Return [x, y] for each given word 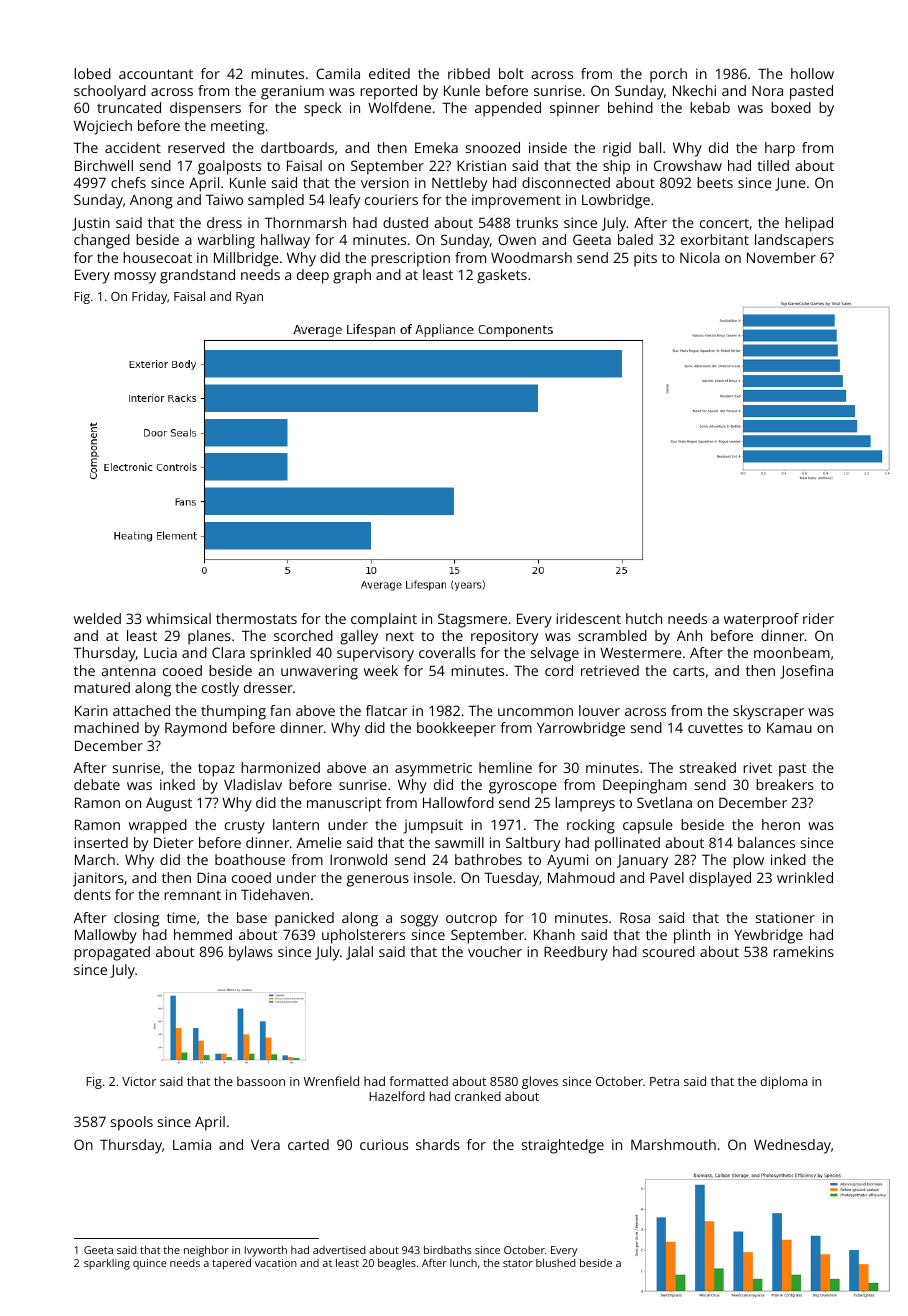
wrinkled [805, 877]
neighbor [206, 1251]
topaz [216, 770]
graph [352, 276]
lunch [463, 1263]
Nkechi [694, 90]
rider [818, 618]
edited [389, 73]
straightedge [563, 1146]
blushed [555, 1263]
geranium [292, 92]
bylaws [251, 953]
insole [433, 877]
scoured [669, 951]
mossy [135, 278]
